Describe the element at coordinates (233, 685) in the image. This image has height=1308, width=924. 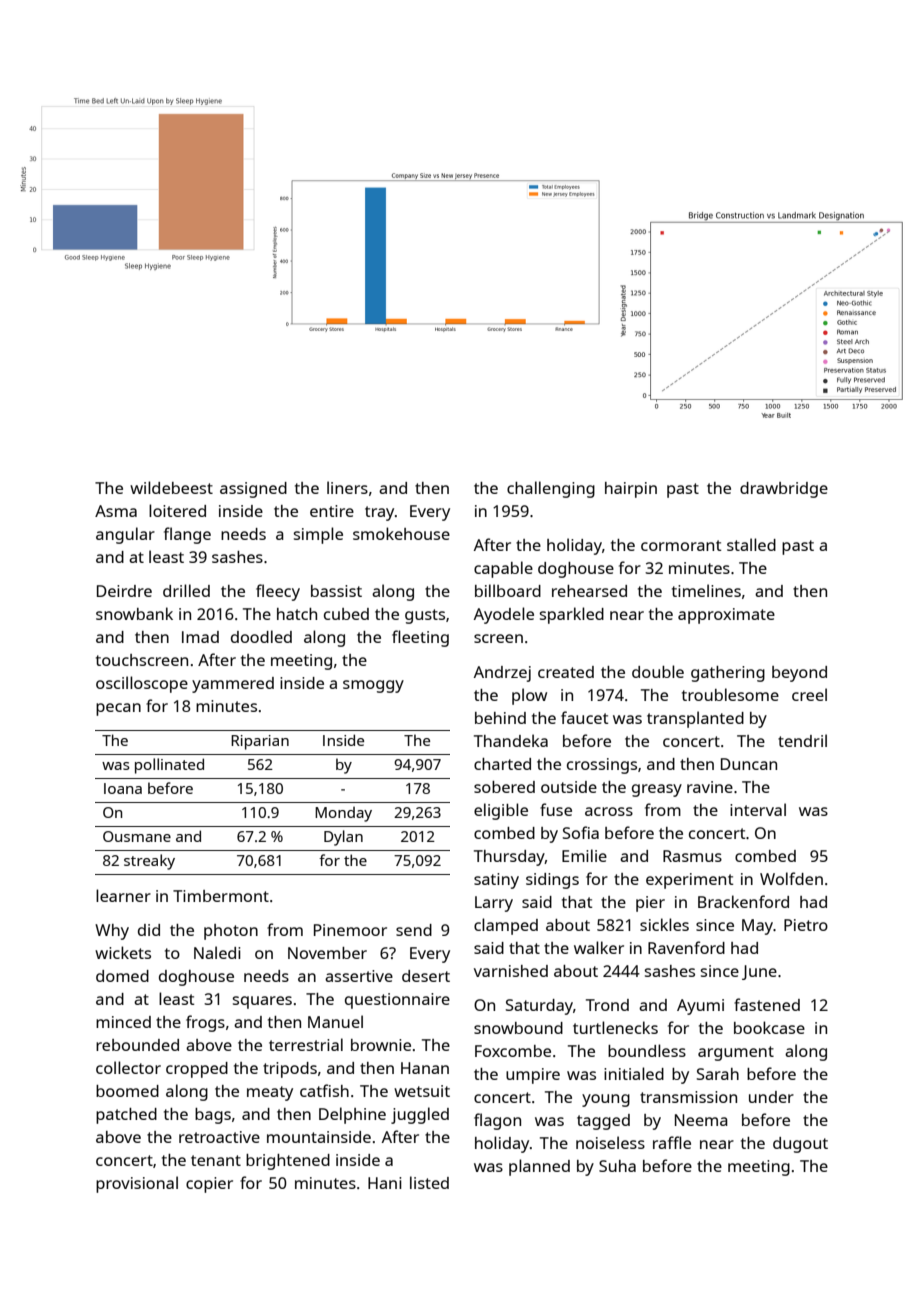
I see `yammered` at that location.
